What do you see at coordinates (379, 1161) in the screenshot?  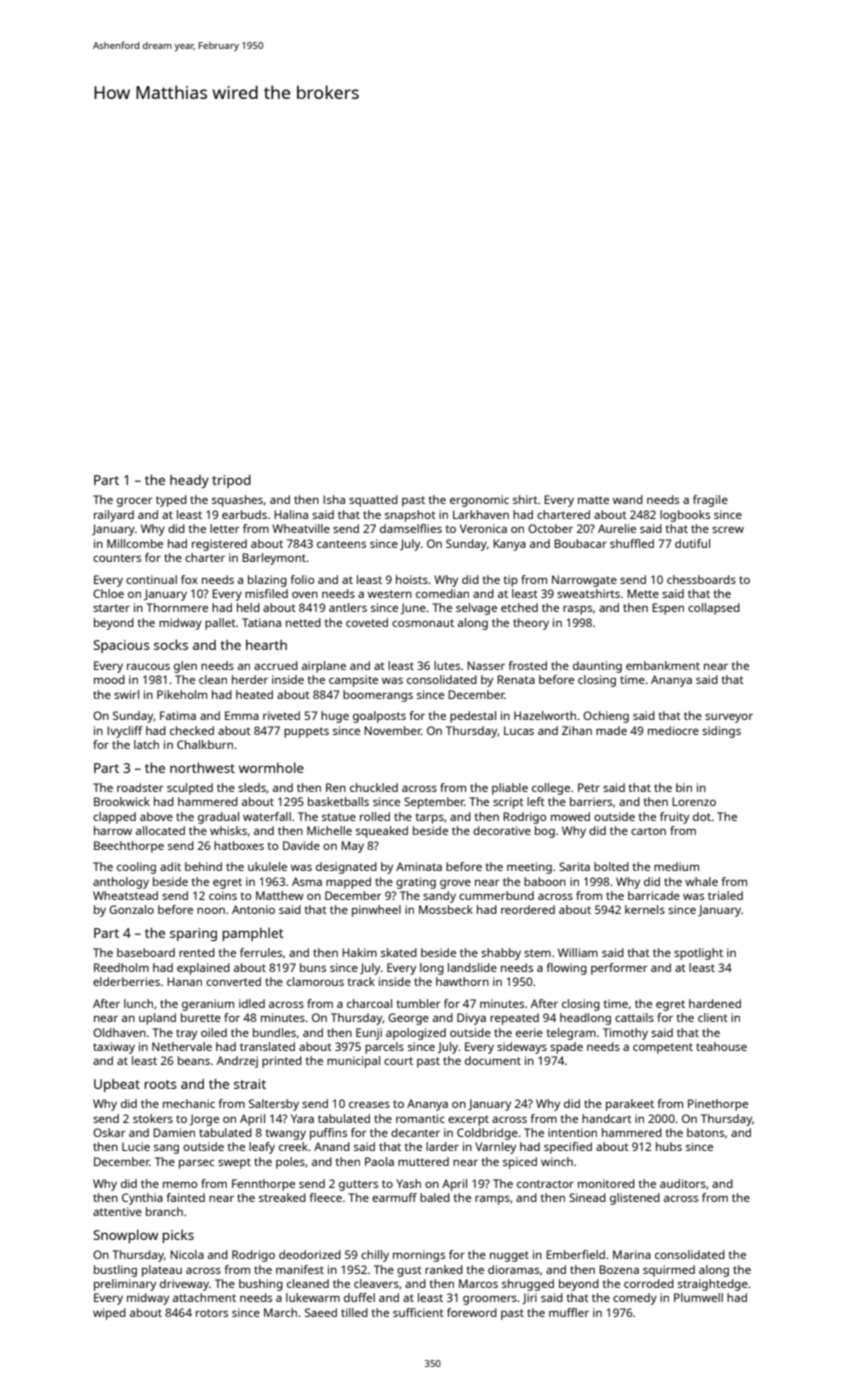 I see `Paola` at bounding box center [379, 1161].
